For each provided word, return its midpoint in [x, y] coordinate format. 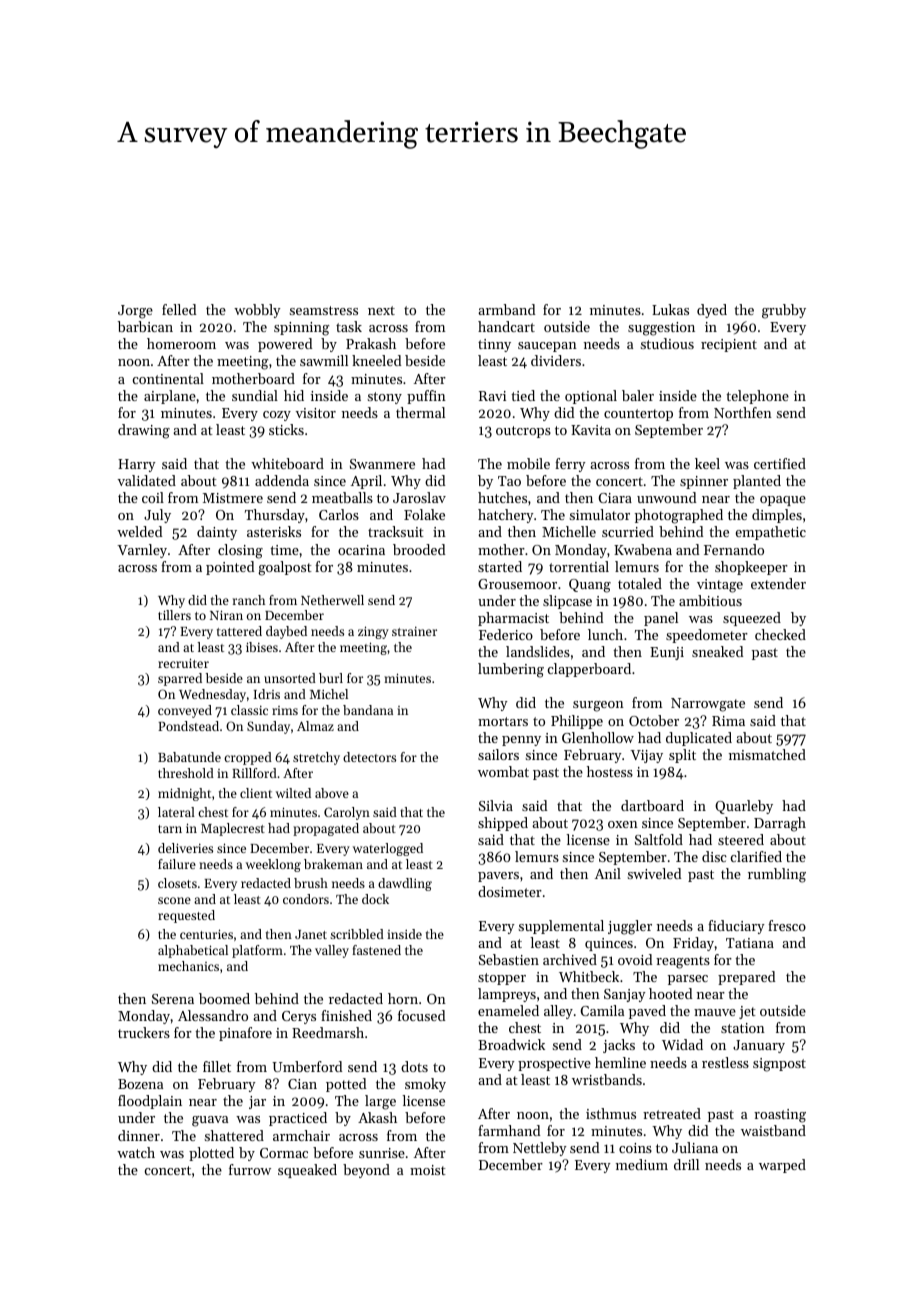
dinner [139, 1135]
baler [638, 395]
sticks [286, 429]
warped [782, 1166]
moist [428, 1170]
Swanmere [382, 464]
